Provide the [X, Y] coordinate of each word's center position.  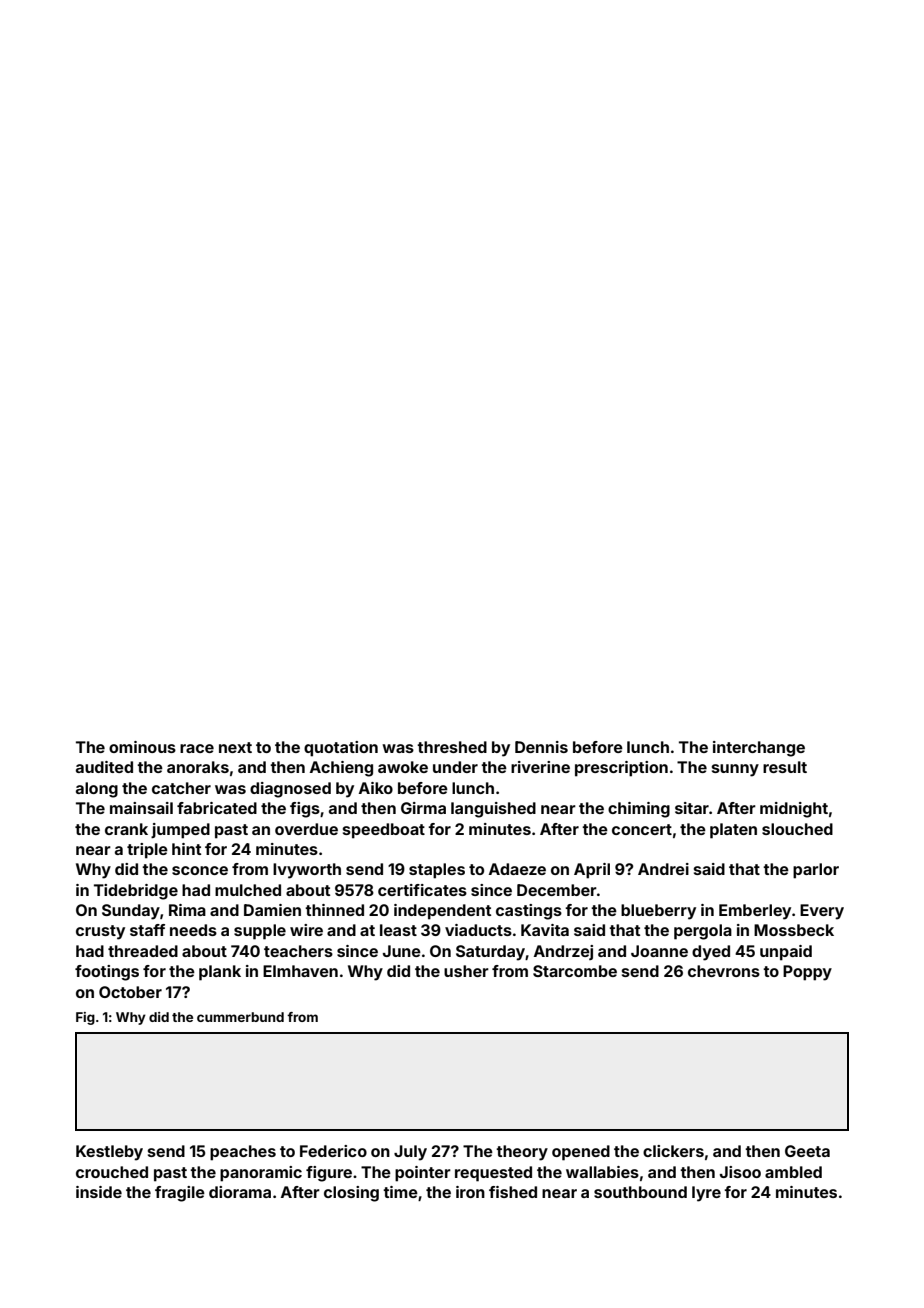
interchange [759, 749]
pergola [703, 932]
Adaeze [517, 869]
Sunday [131, 912]
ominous [142, 747]
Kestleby [109, 1153]
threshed [452, 747]
